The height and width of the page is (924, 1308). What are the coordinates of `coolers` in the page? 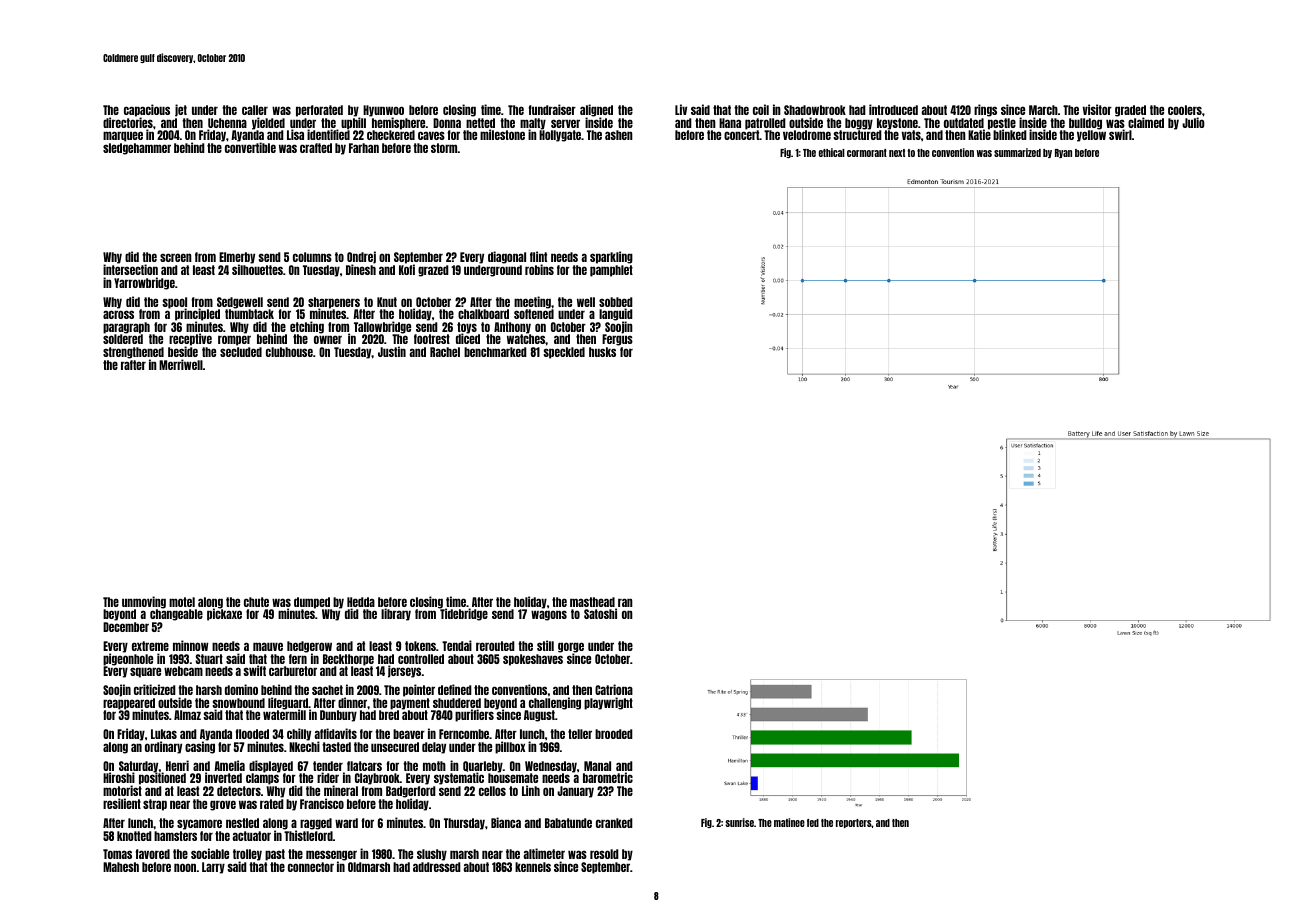 It's located at (1185, 110).
